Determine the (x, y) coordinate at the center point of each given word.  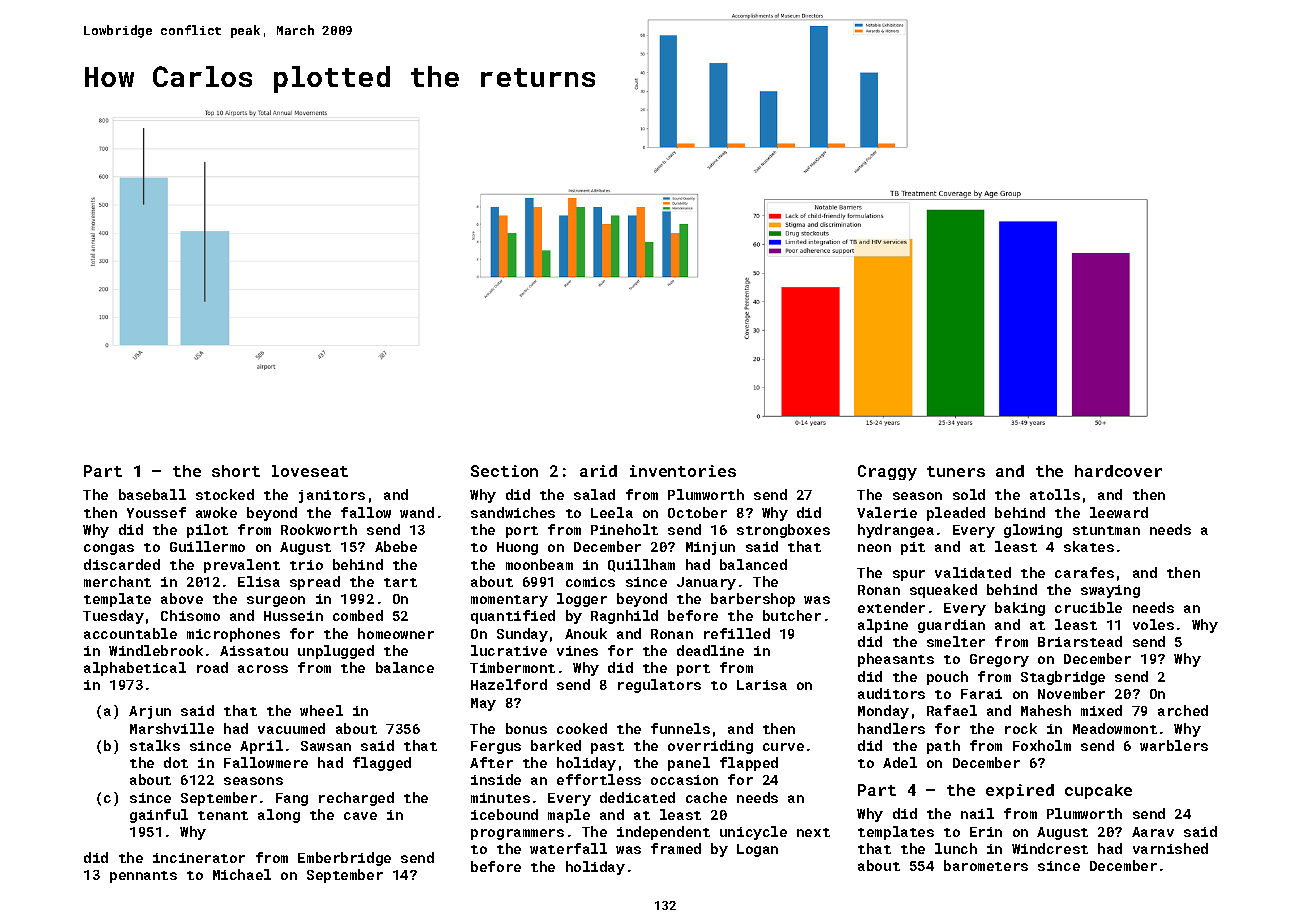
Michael (242, 874)
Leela (612, 512)
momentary (509, 601)
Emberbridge (344, 859)
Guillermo (207, 546)
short (236, 471)
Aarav (1153, 832)
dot (176, 762)
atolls (1055, 494)
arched (1183, 710)
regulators (659, 686)
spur (909, 575)
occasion (684, 780)
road (212, 667)
